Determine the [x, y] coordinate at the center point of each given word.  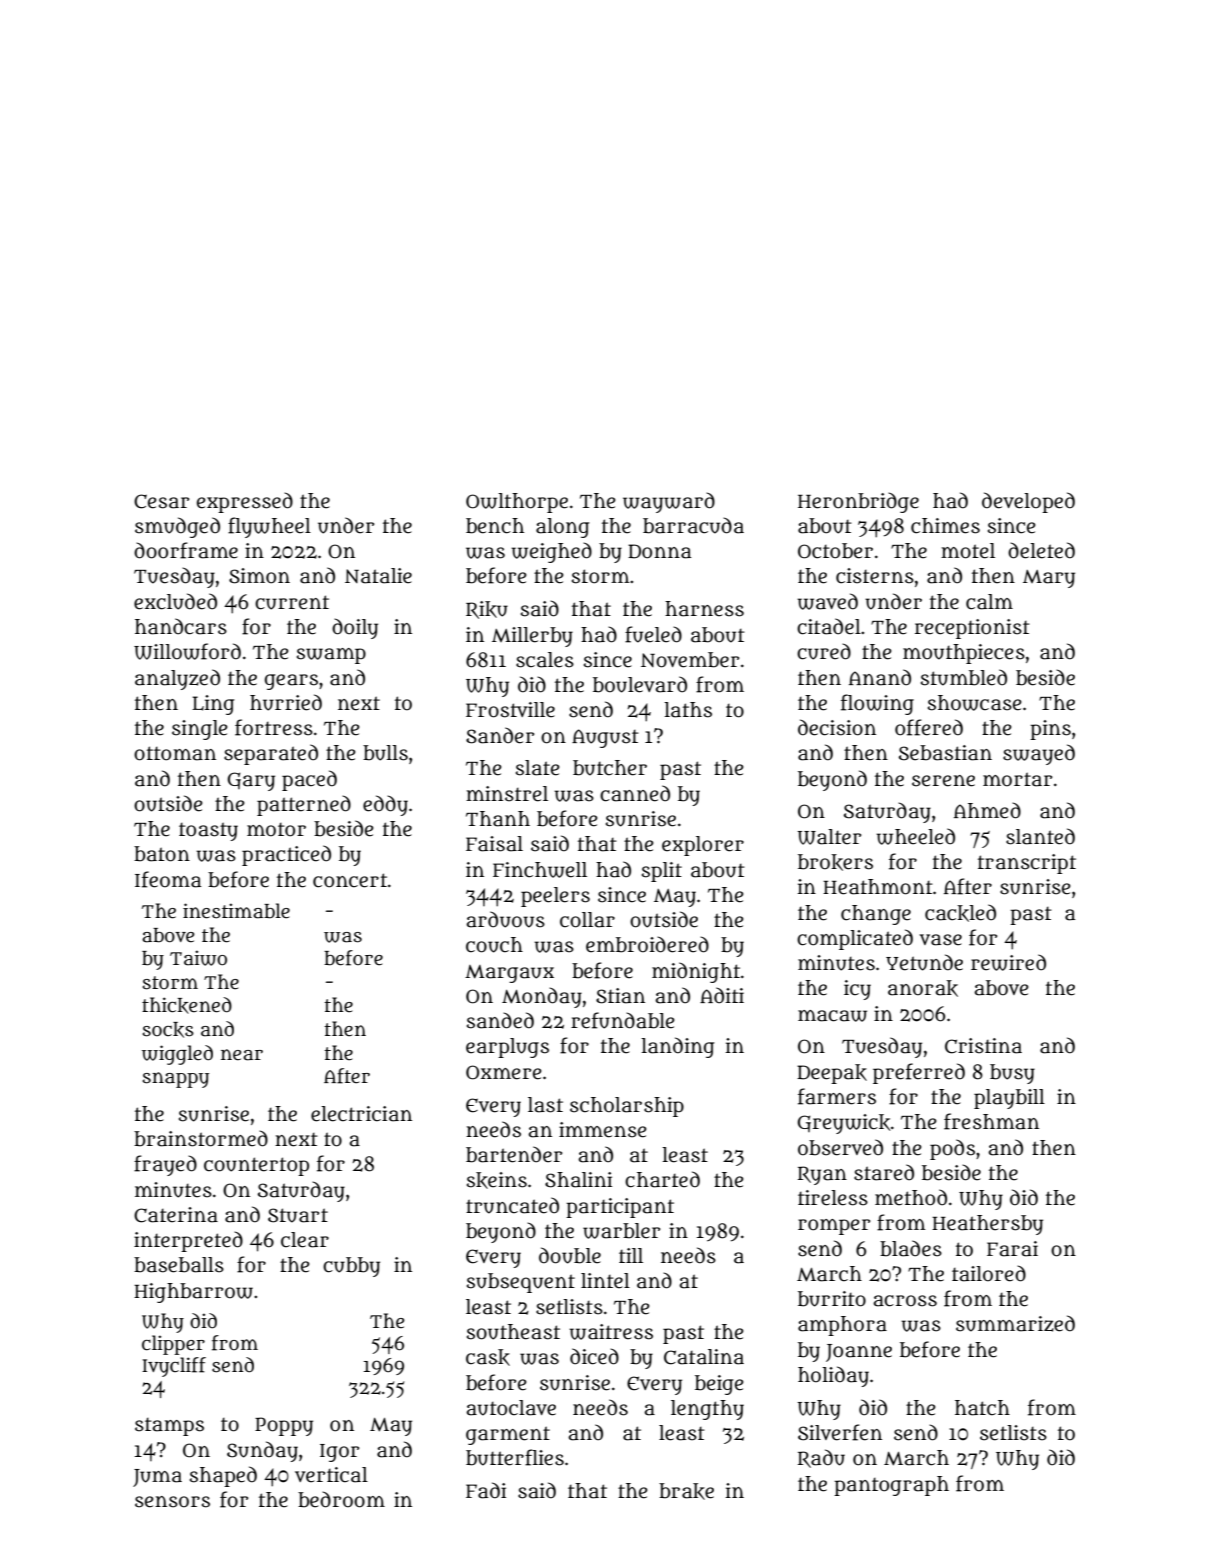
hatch [982, 1408]
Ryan [822, 1175]
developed [1028, 502]
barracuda [693, 525]
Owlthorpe [517, 503]
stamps [169, 1427]
